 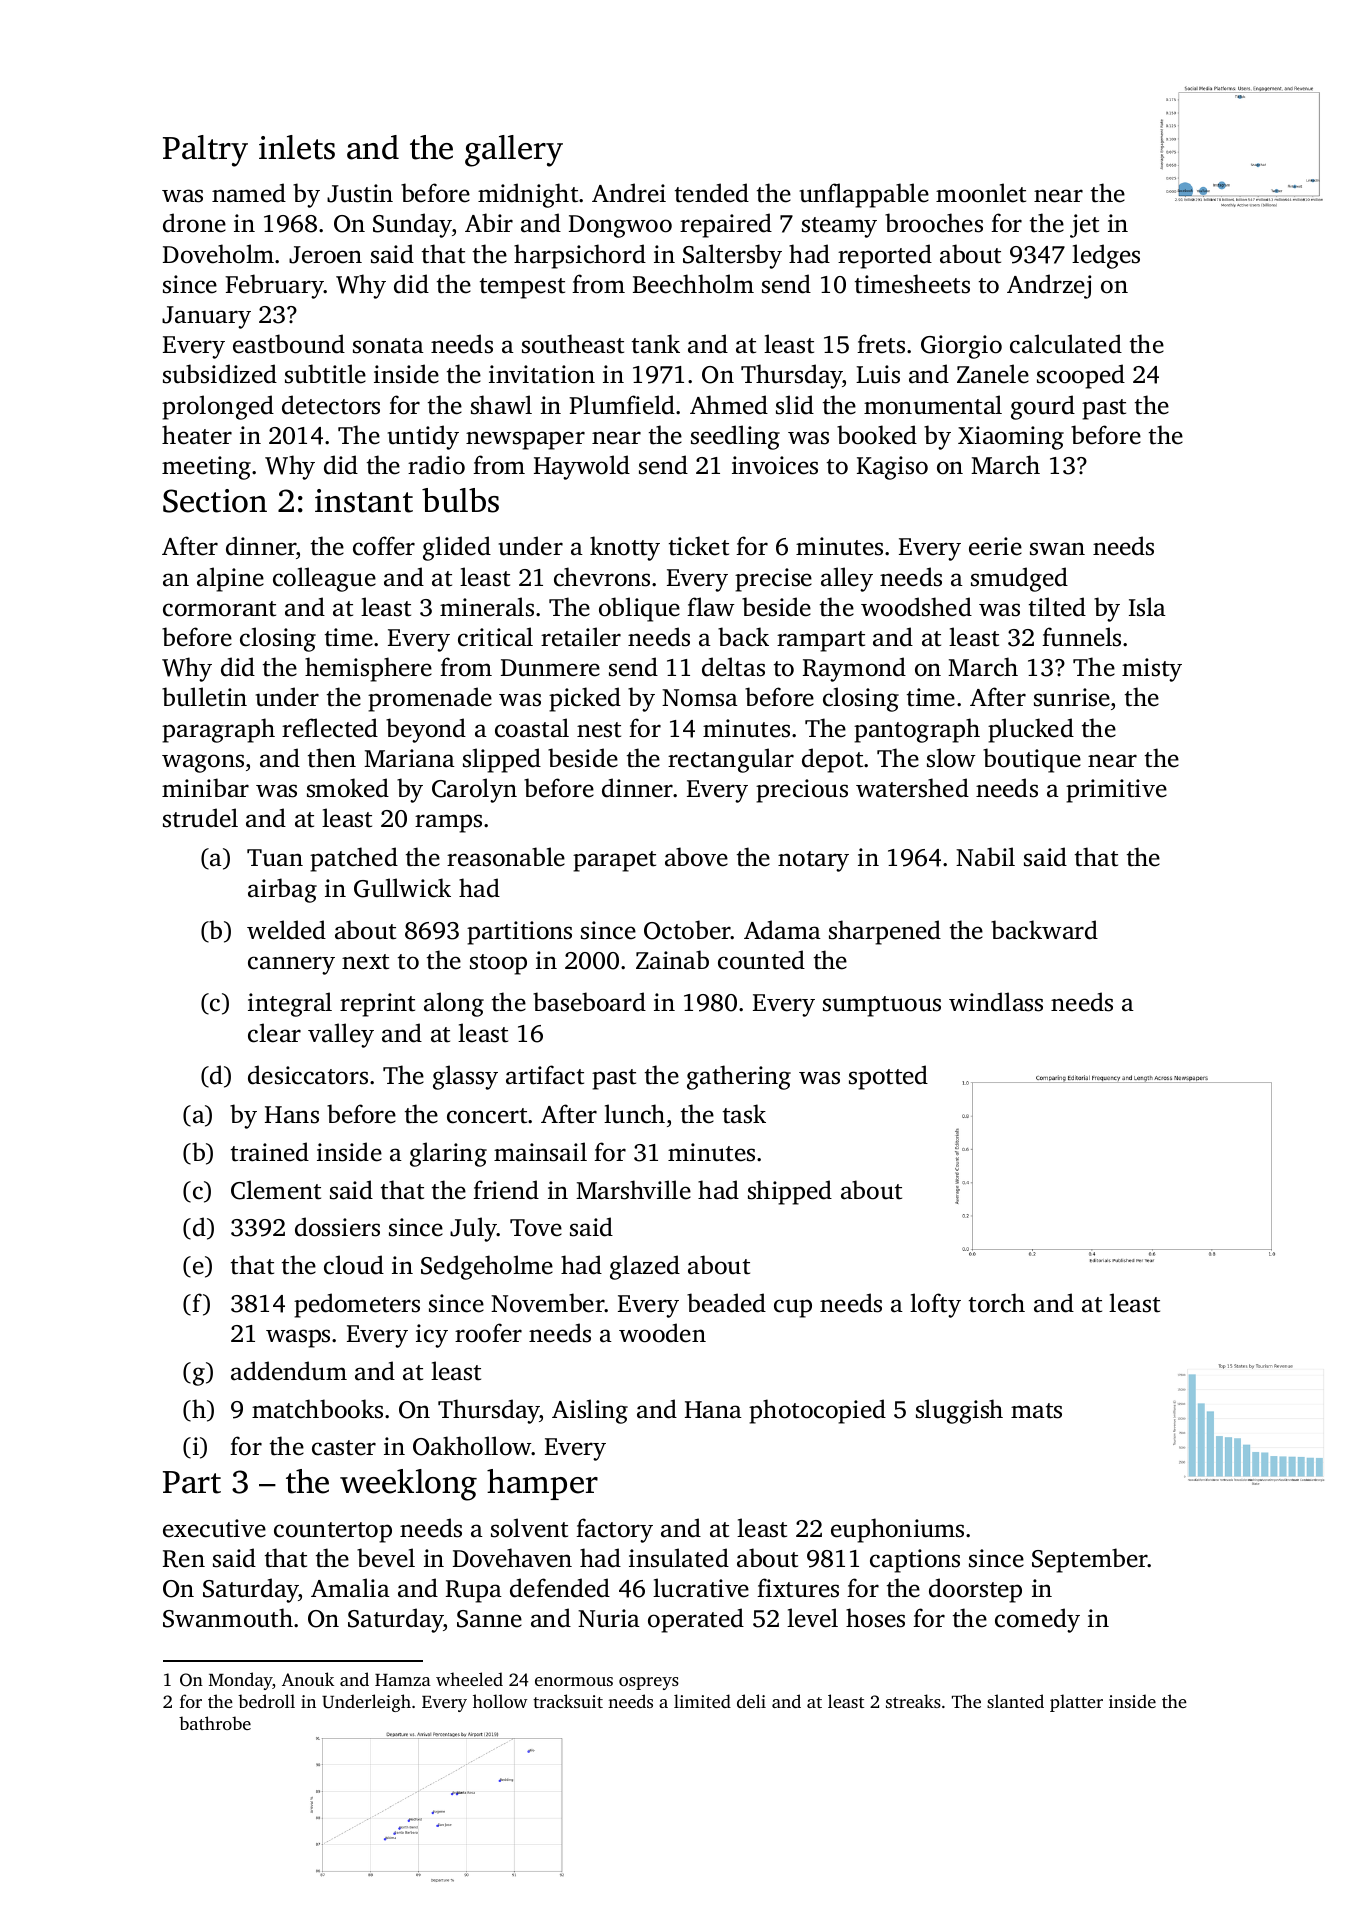 What do you see at coordinates (1049, 286) in the screenshot?
I see `Andrzej` at bounding box center [1049, 286].
